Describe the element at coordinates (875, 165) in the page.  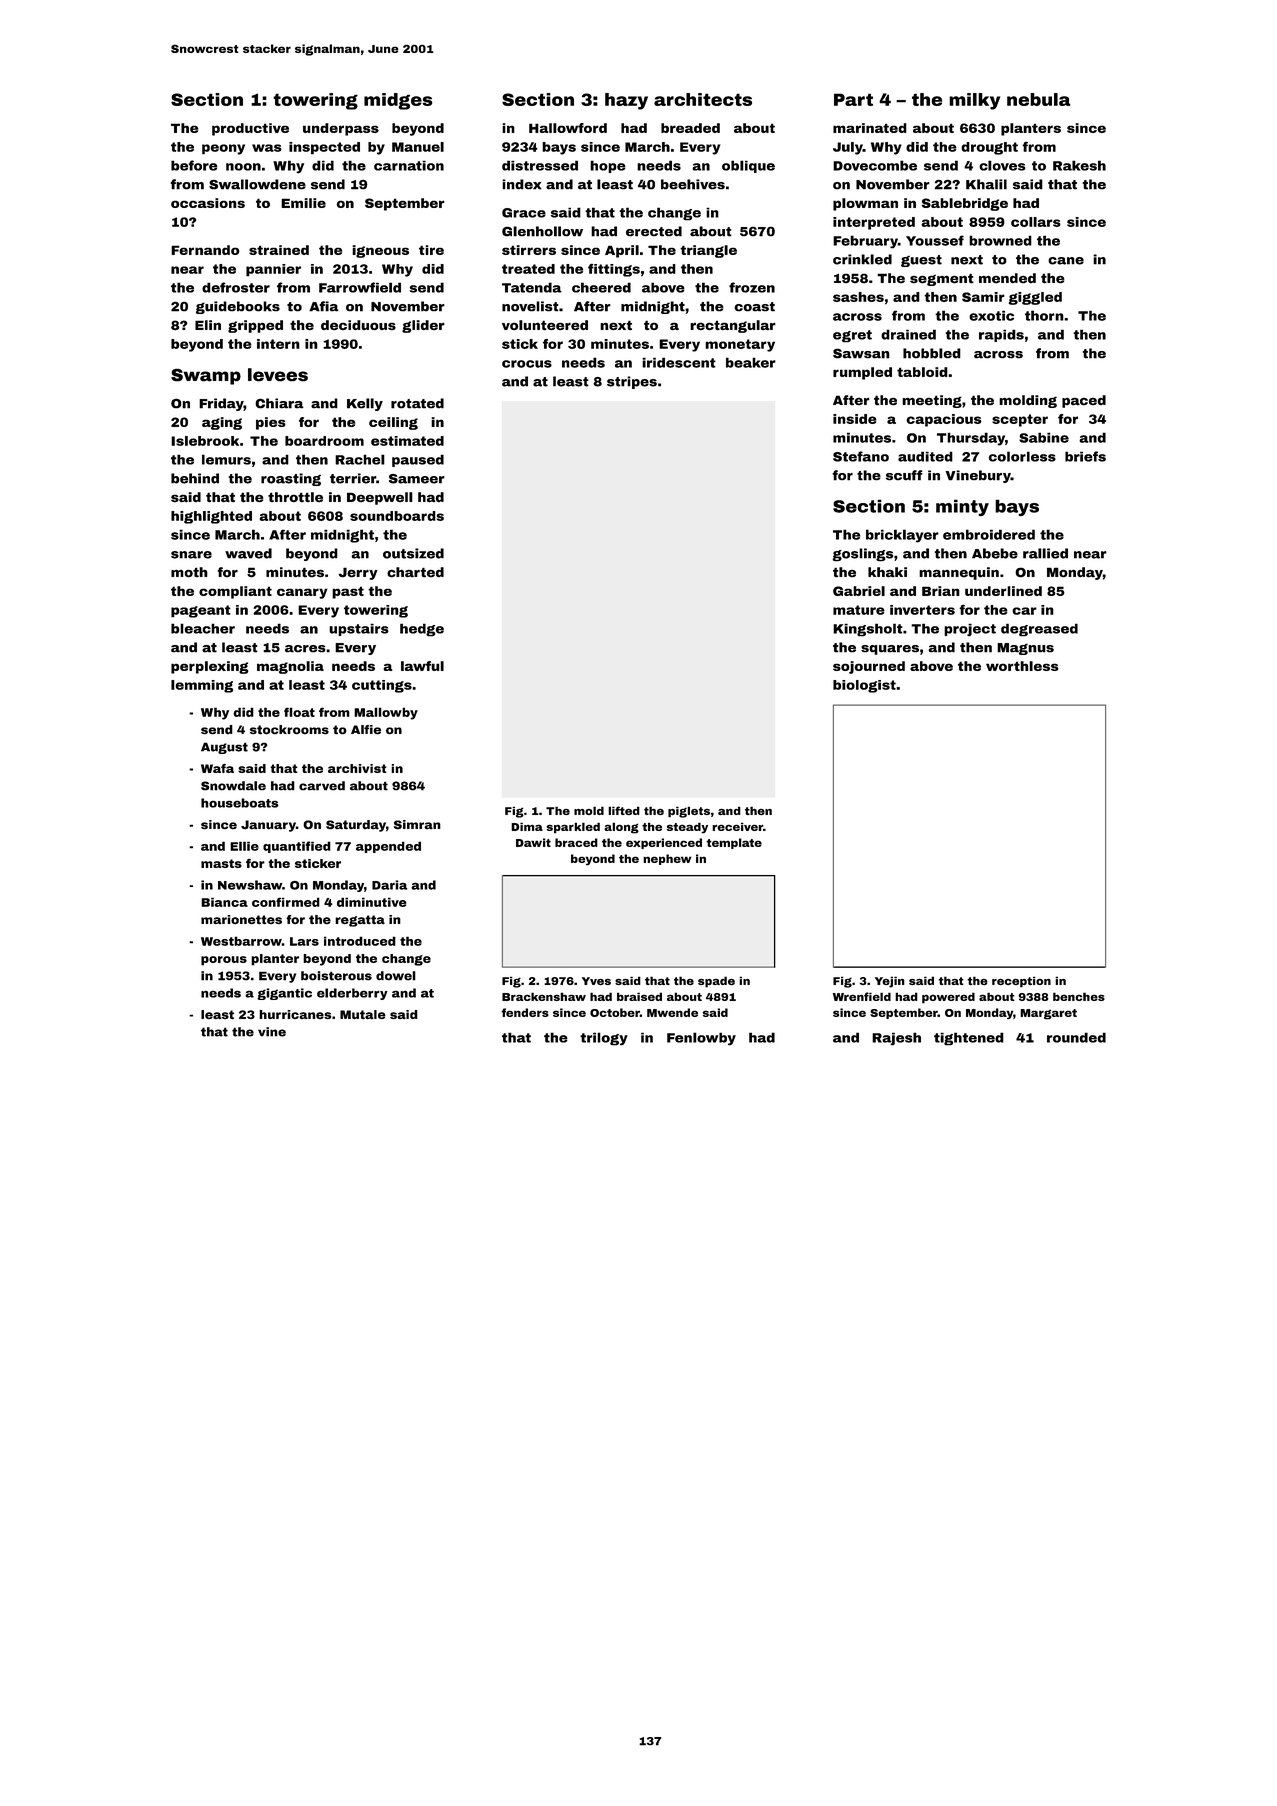
I see `Dovecombe` at that location.
